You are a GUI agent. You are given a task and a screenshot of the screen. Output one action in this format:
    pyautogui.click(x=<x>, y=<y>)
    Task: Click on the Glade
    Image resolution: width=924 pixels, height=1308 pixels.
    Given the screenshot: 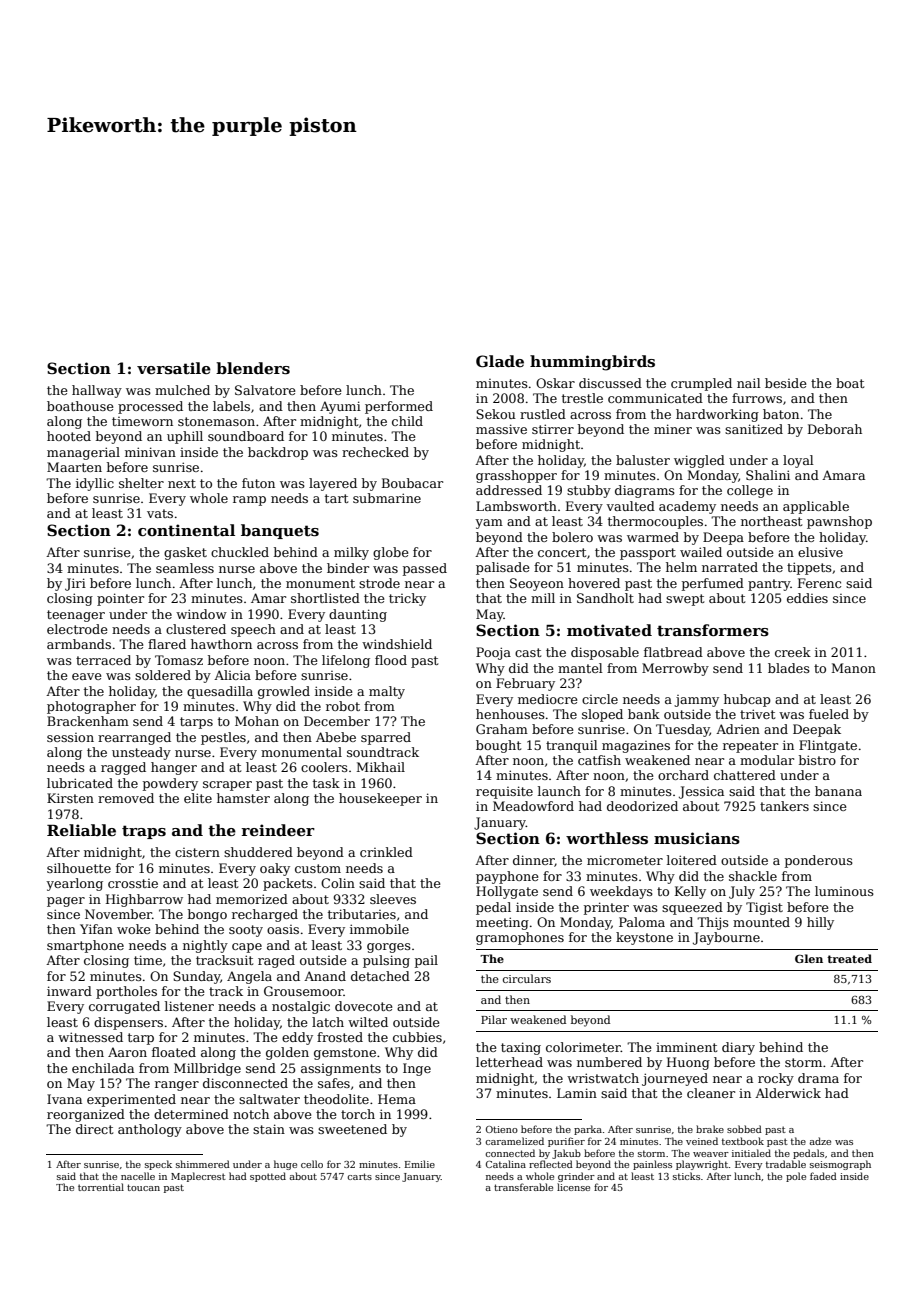 What is the action you would take?
    pyautogui.click(x=500, y=361)
